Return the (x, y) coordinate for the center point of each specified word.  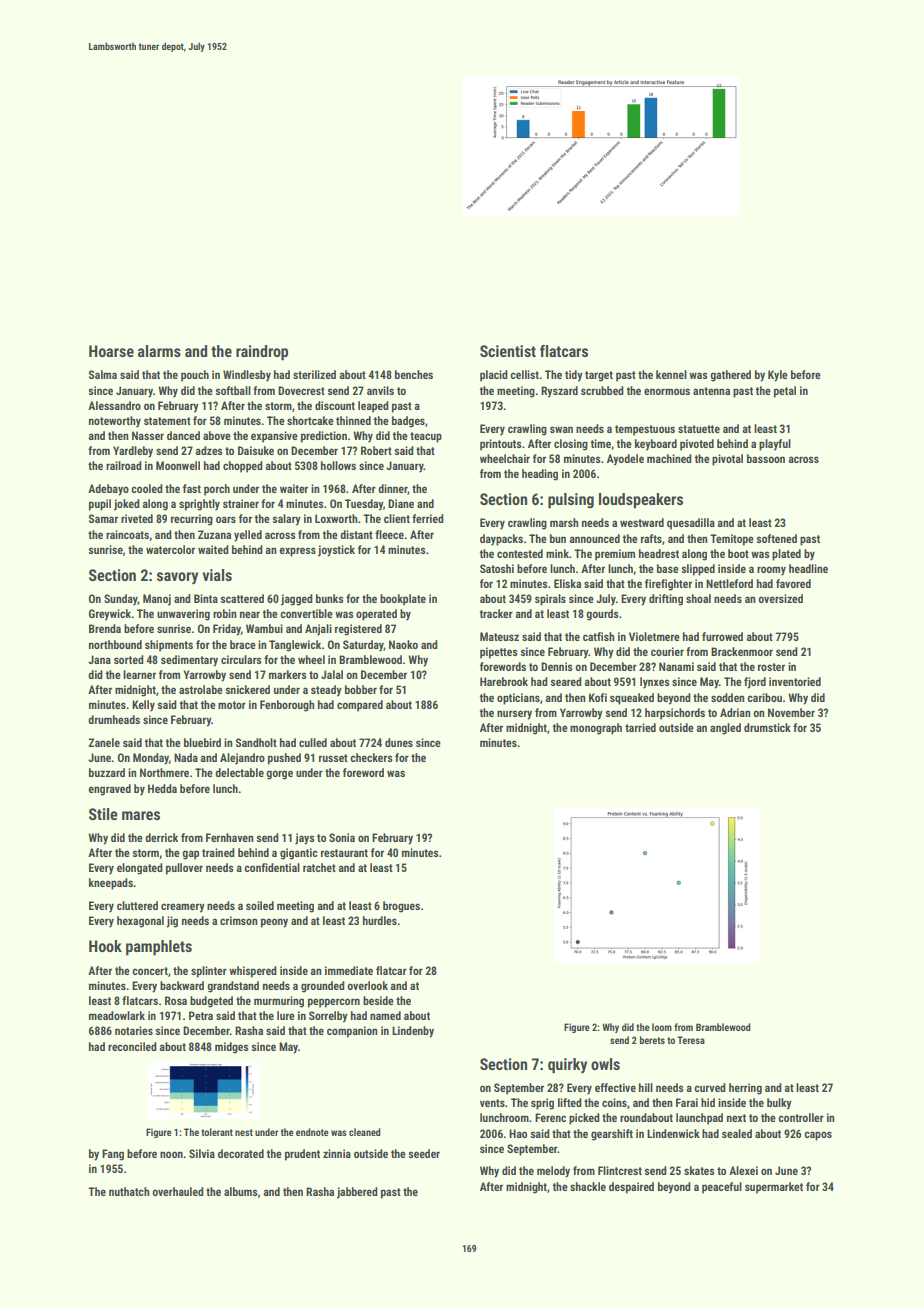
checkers (371, 757)
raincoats (127, 534)
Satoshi (497, 568)
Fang (113, 1155)
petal (785, 392)
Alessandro (114, 405)
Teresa (691, 1040)
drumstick (767, 727)
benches (414, 374)
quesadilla (691, 524)
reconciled (132, 1046)
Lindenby (413, 1032)
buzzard (107, 772)
